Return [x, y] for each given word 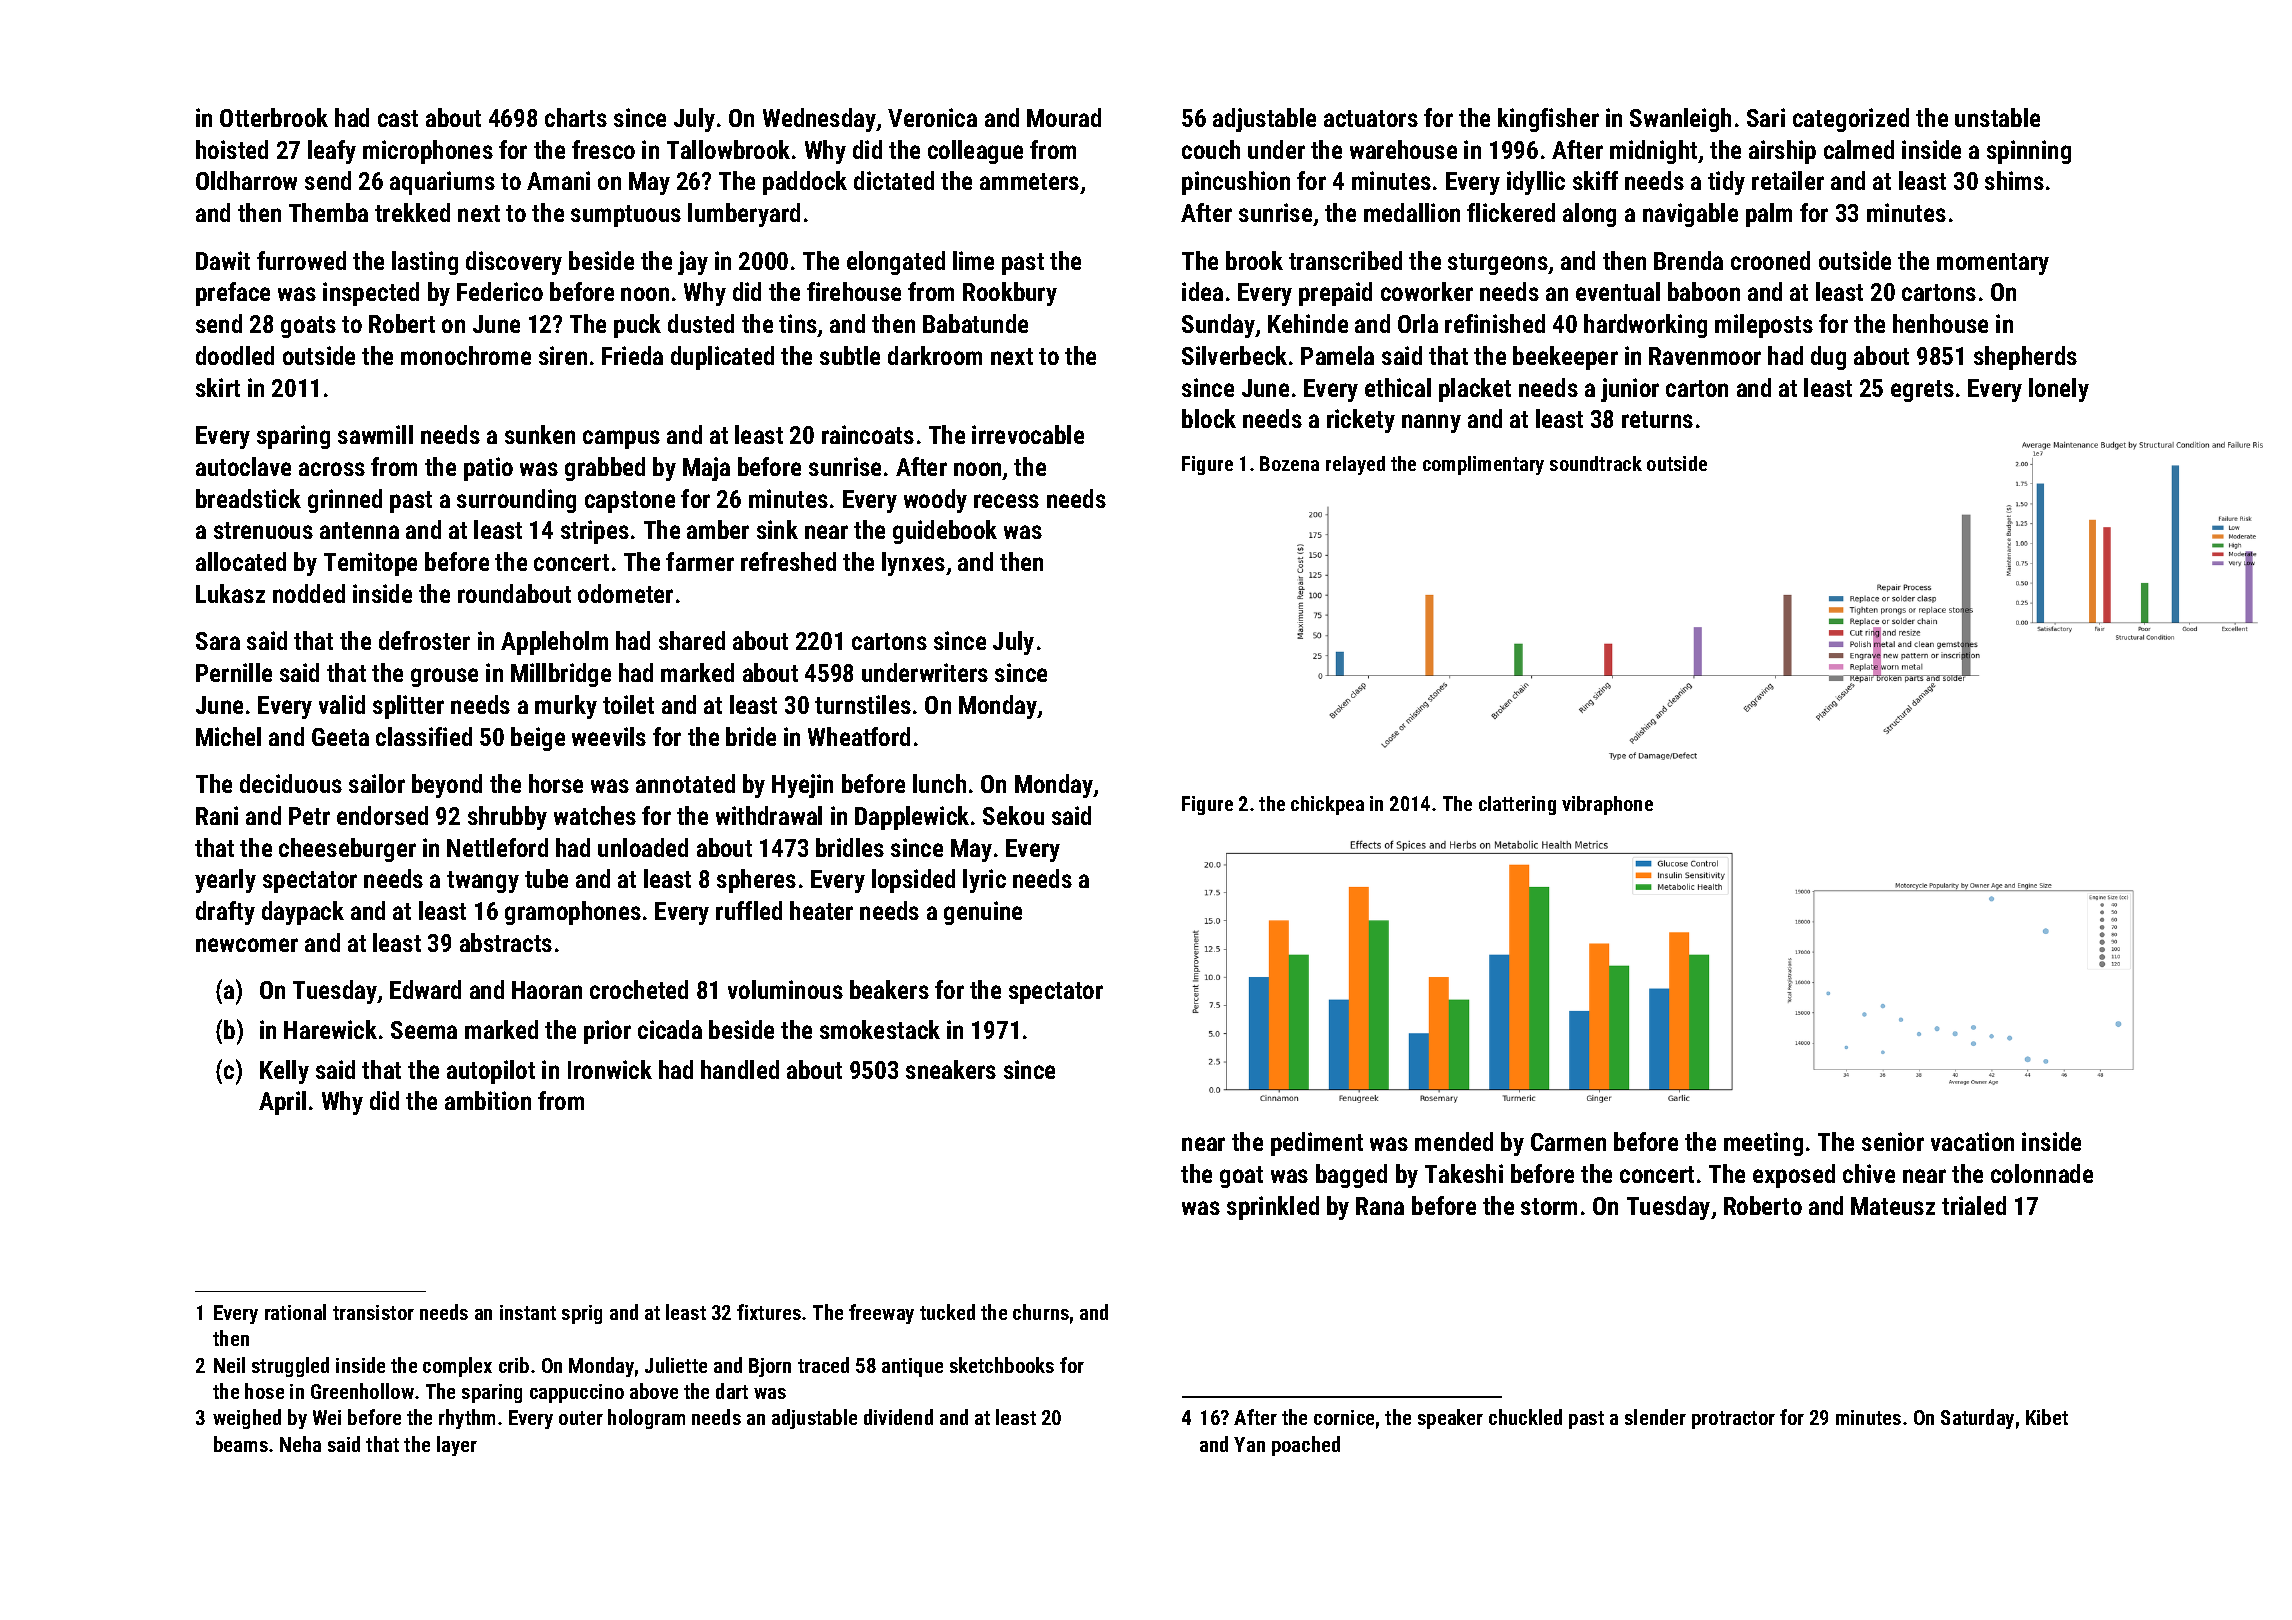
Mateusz [1893, 1206]
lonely [2059, 390]
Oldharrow [246, 180]
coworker [1427, 291]
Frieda [632, 355]
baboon [1704, 291]
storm [1549, 1206]
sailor [377, 783]
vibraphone [1607, 805]
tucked [947, 1312]
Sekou [1013, 815]
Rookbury [1010, 294]
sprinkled [1273, 1208]
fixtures [769, 1312]
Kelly [284, 1072]
